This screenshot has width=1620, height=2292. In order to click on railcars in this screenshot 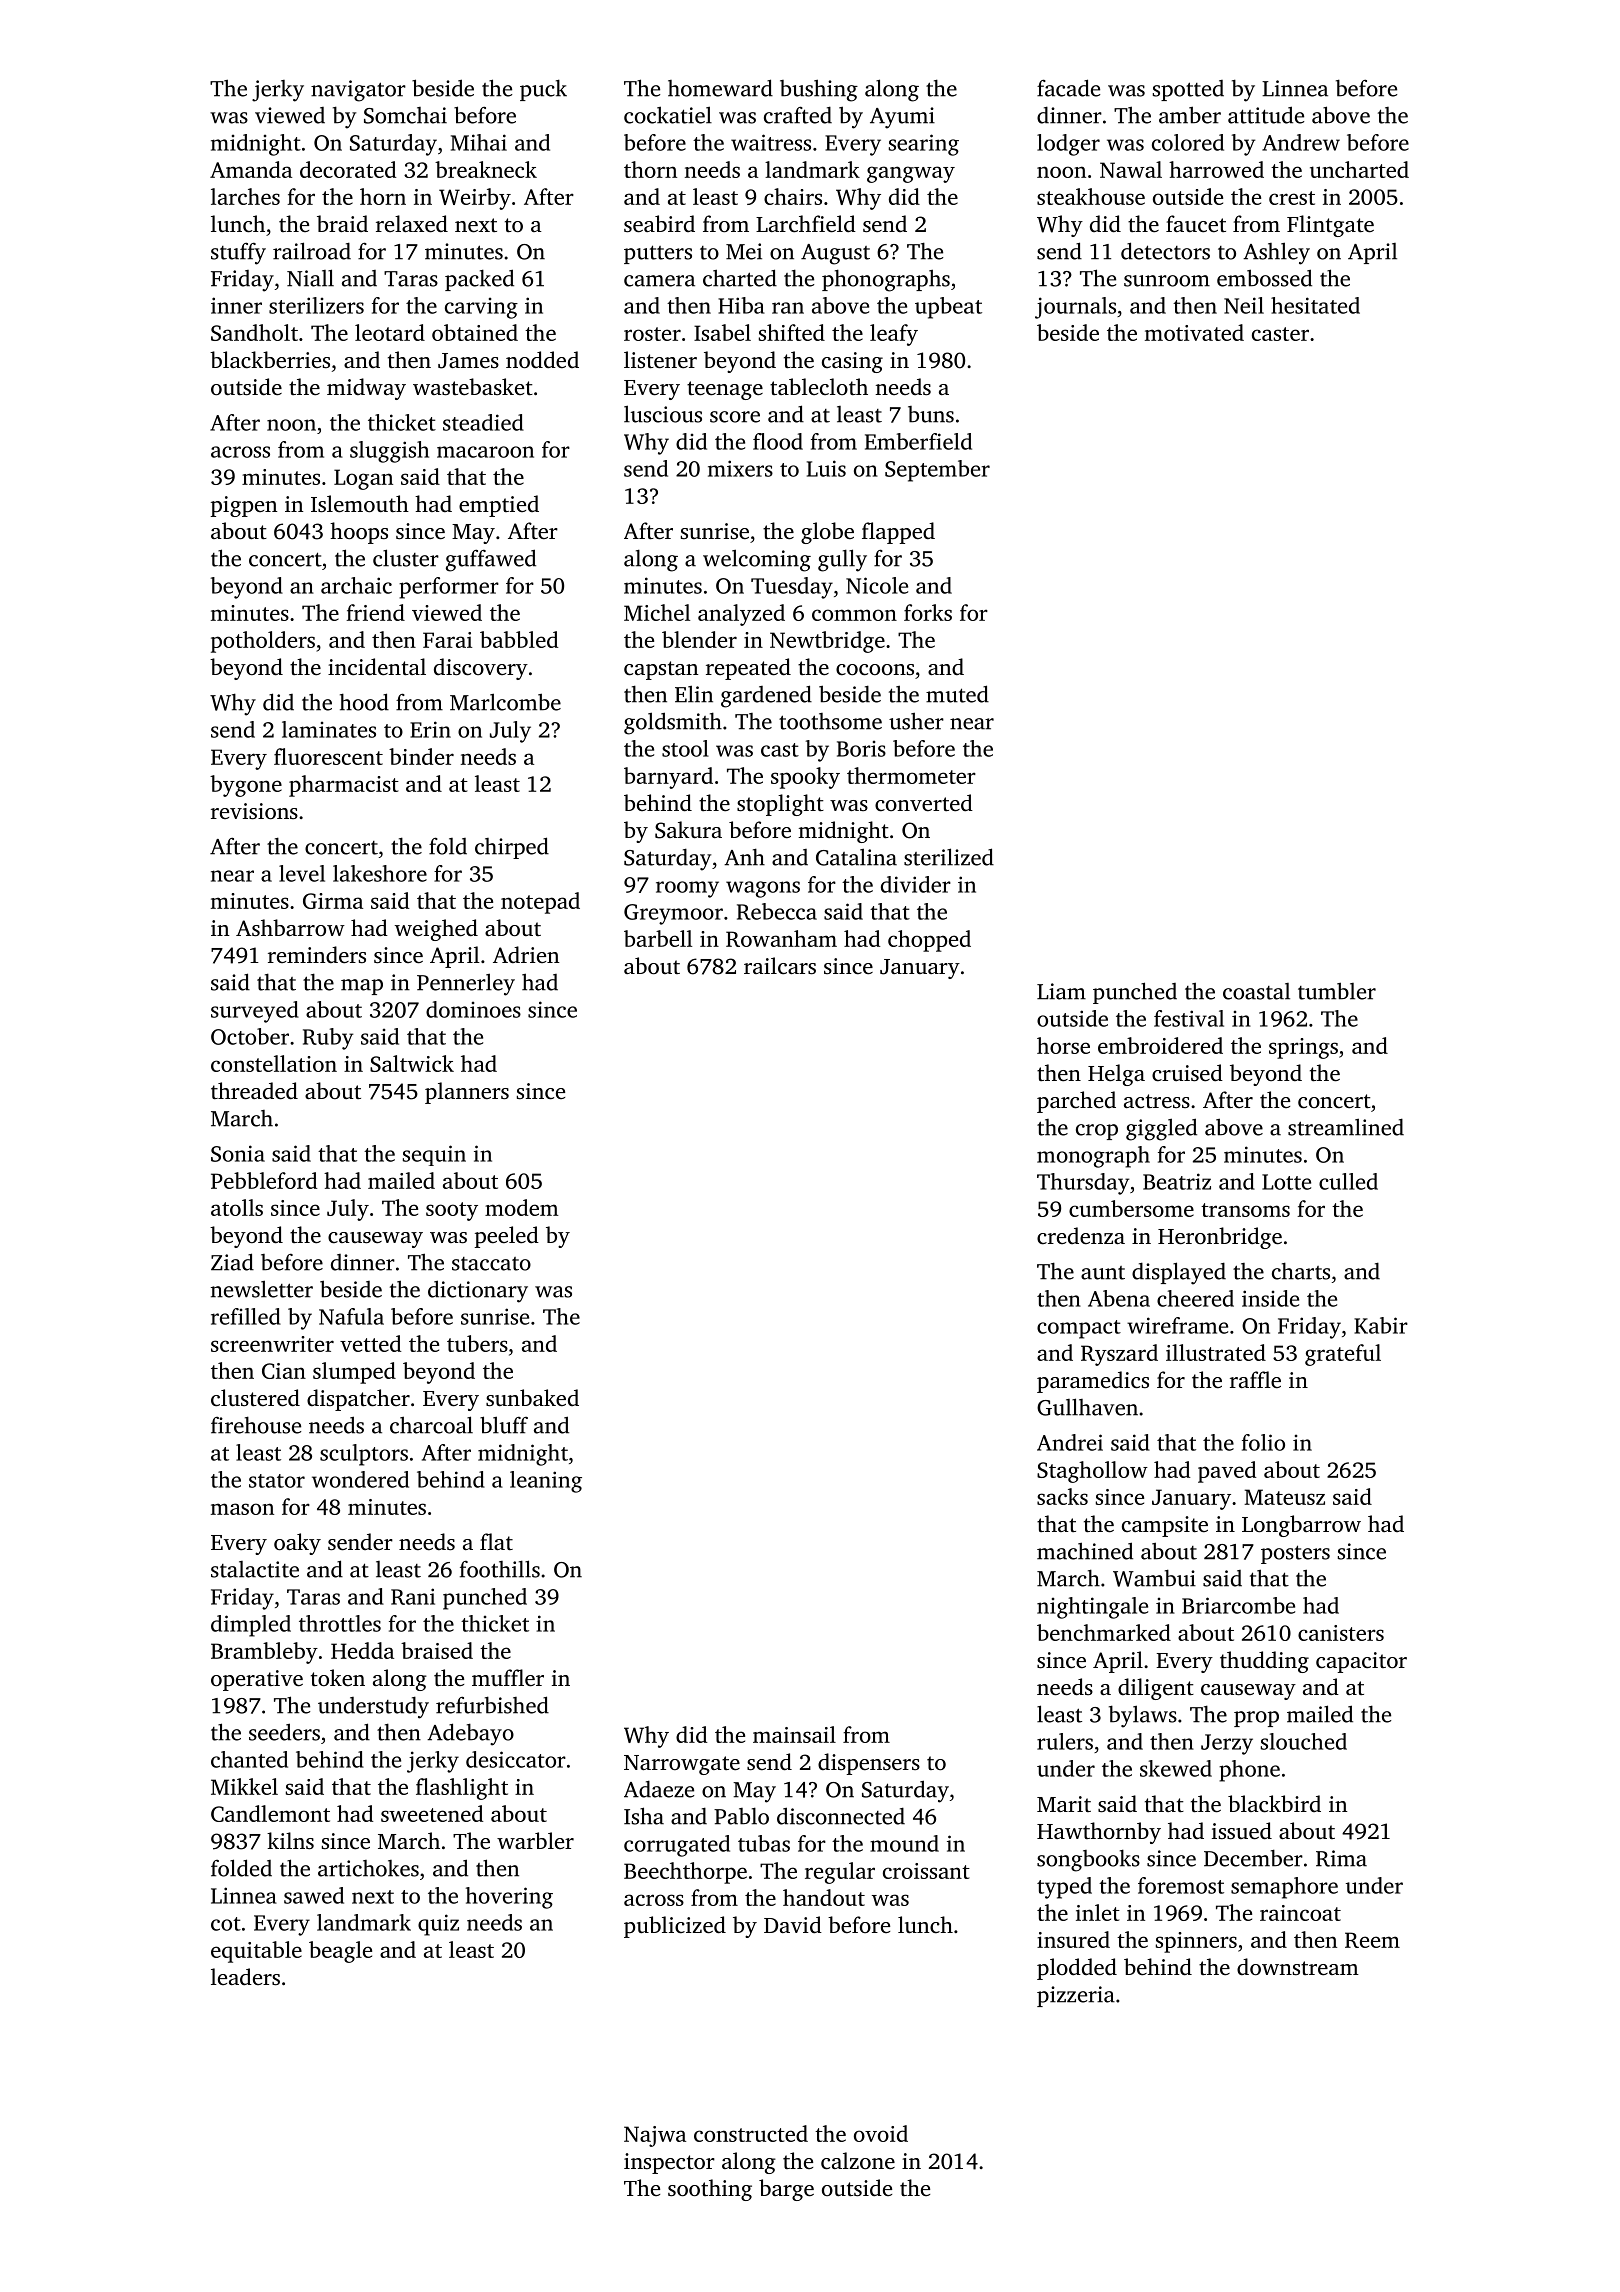, I will do `click(780, 966)`.
